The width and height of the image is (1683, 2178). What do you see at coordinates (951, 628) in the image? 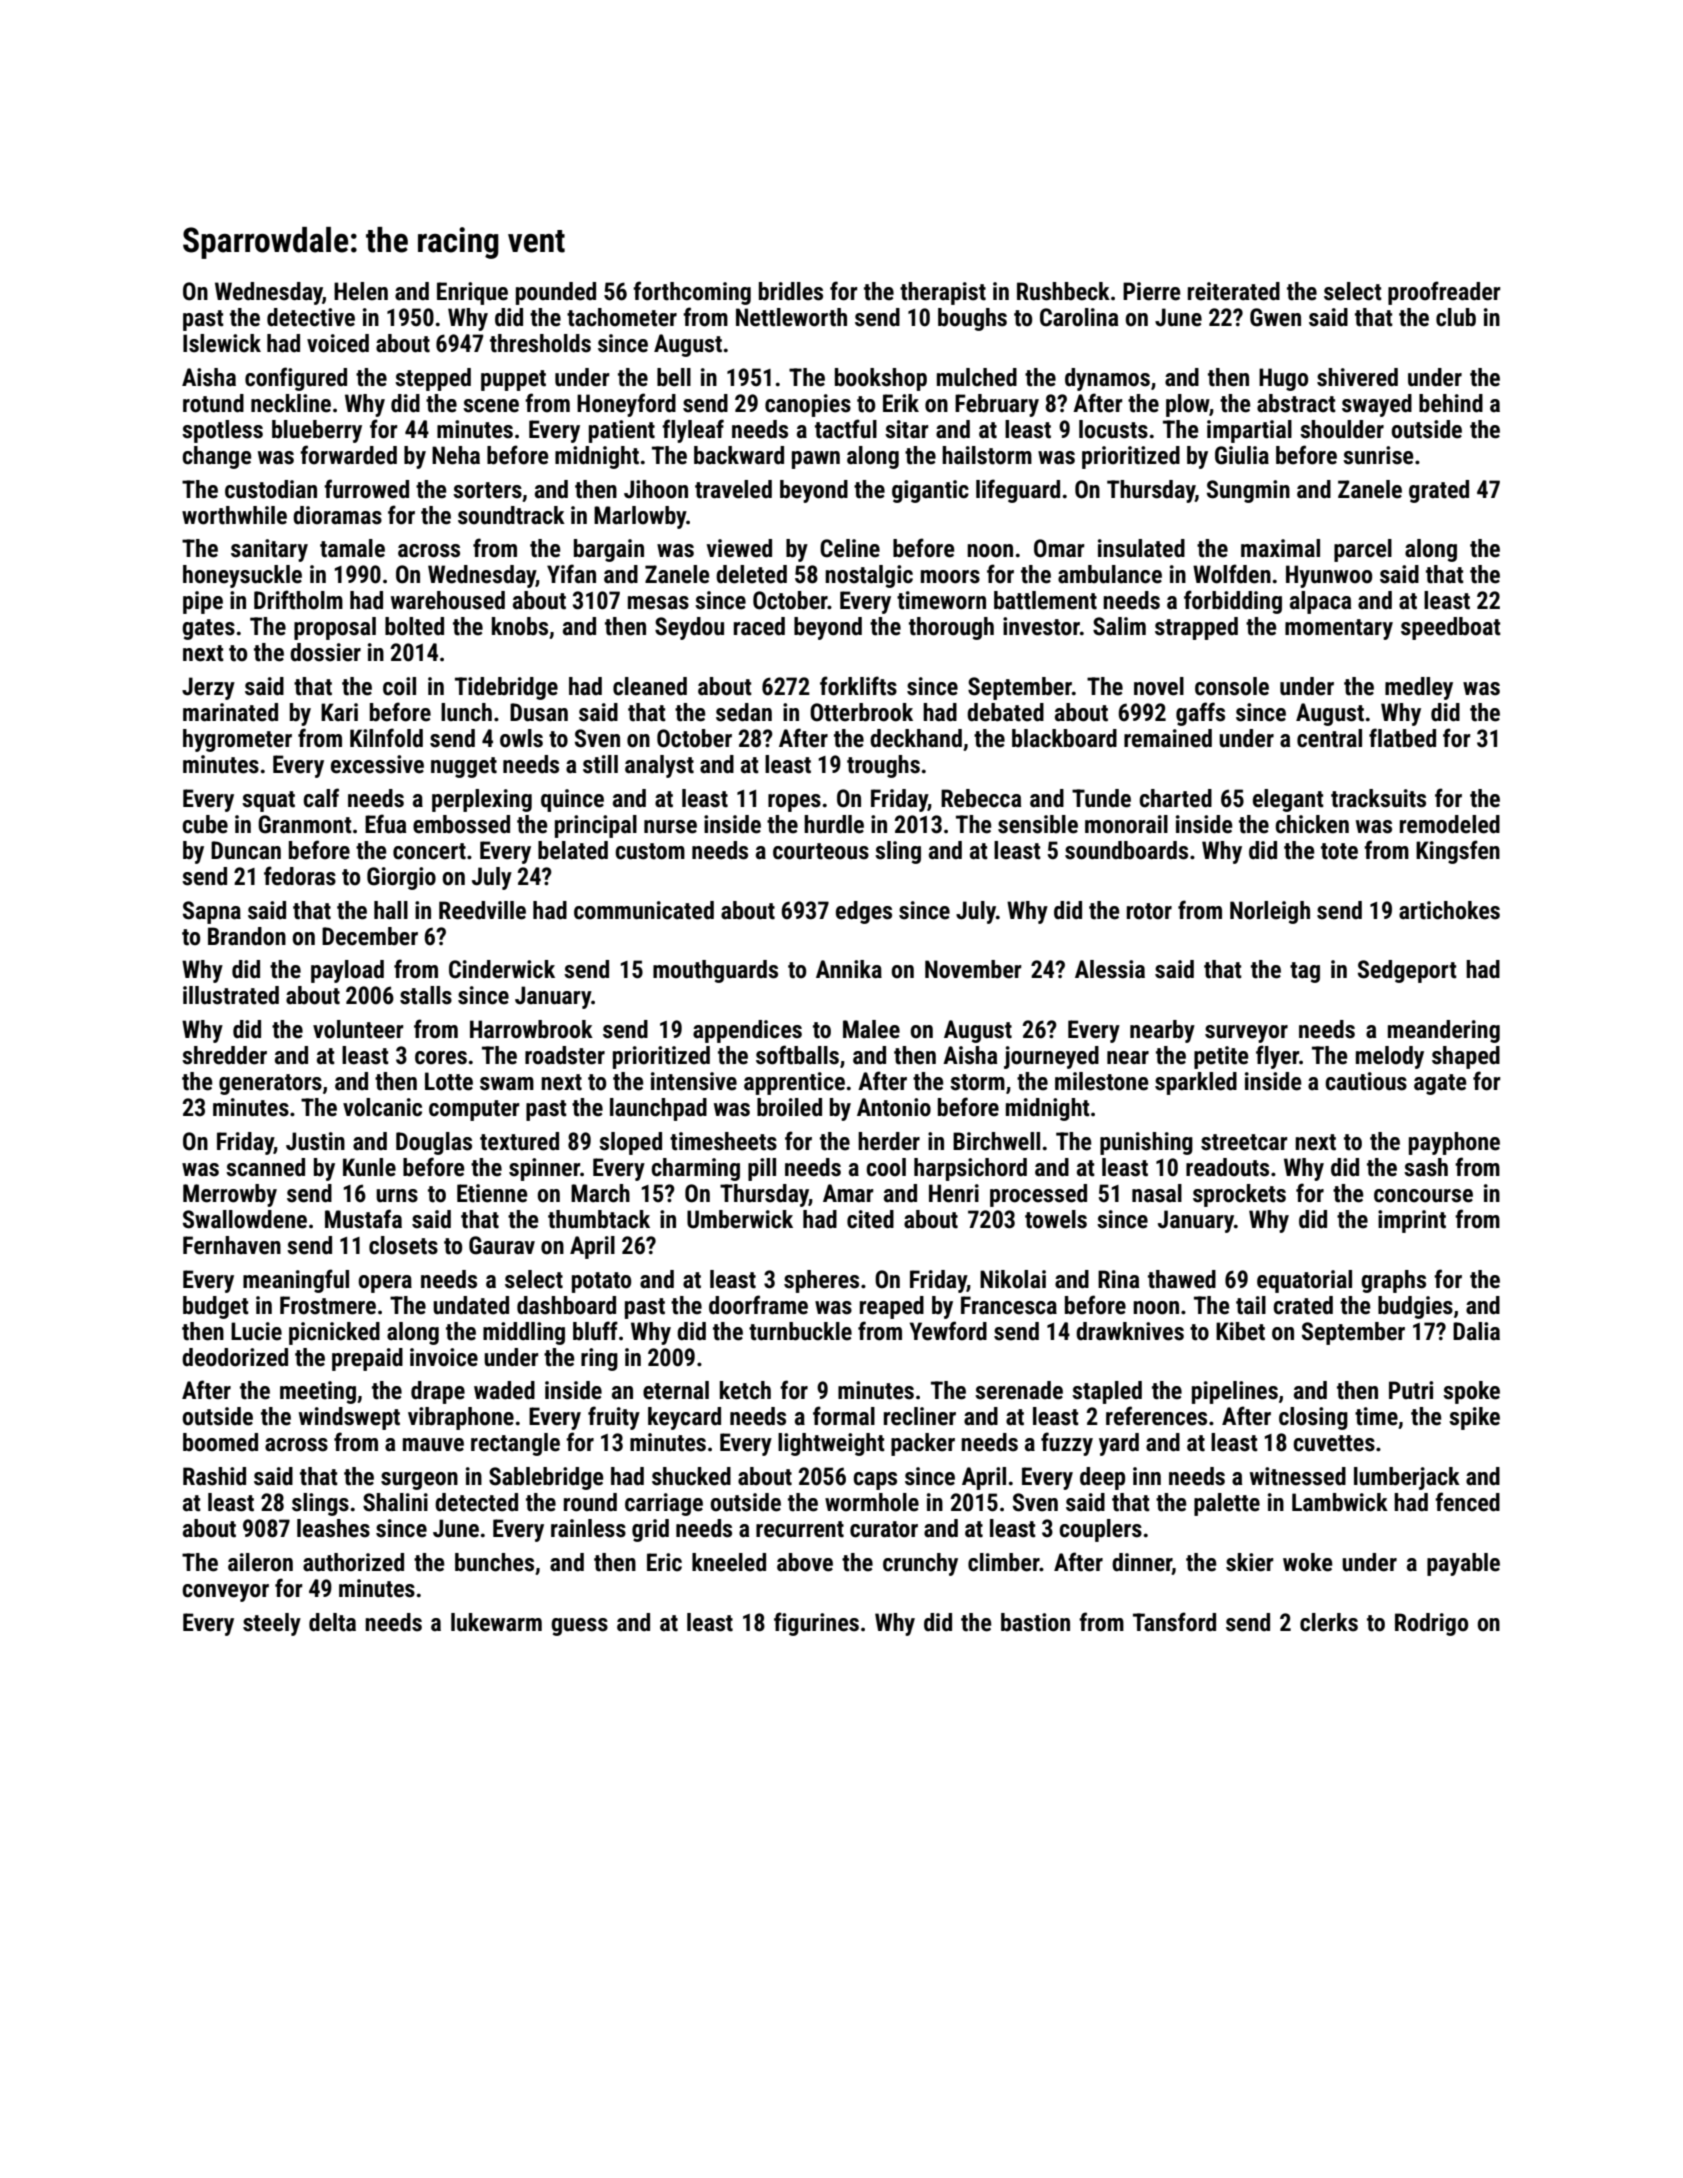
I see `thorough` at bounding box center [951, 628].
